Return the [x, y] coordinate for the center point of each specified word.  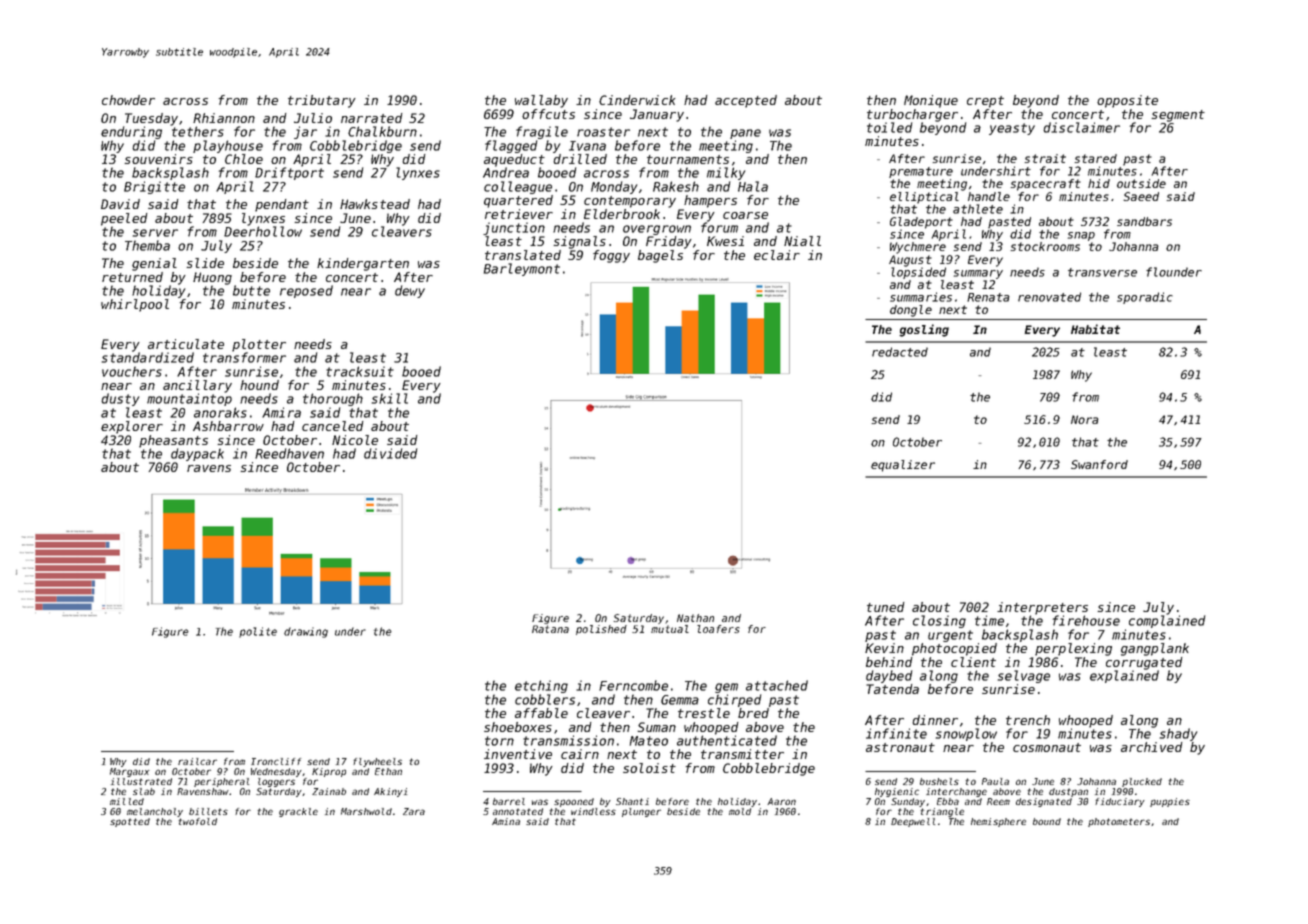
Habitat [1095, 329]
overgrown [657, 230]
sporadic [1145, 298]
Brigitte [154, 187]
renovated [1049, 297]
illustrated [141, 781]
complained [1167, 621]
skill [390, 398]
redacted [900, 352]
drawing [306, 632]
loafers [718, 629]
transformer [244, 357]
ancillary [197, 386]
